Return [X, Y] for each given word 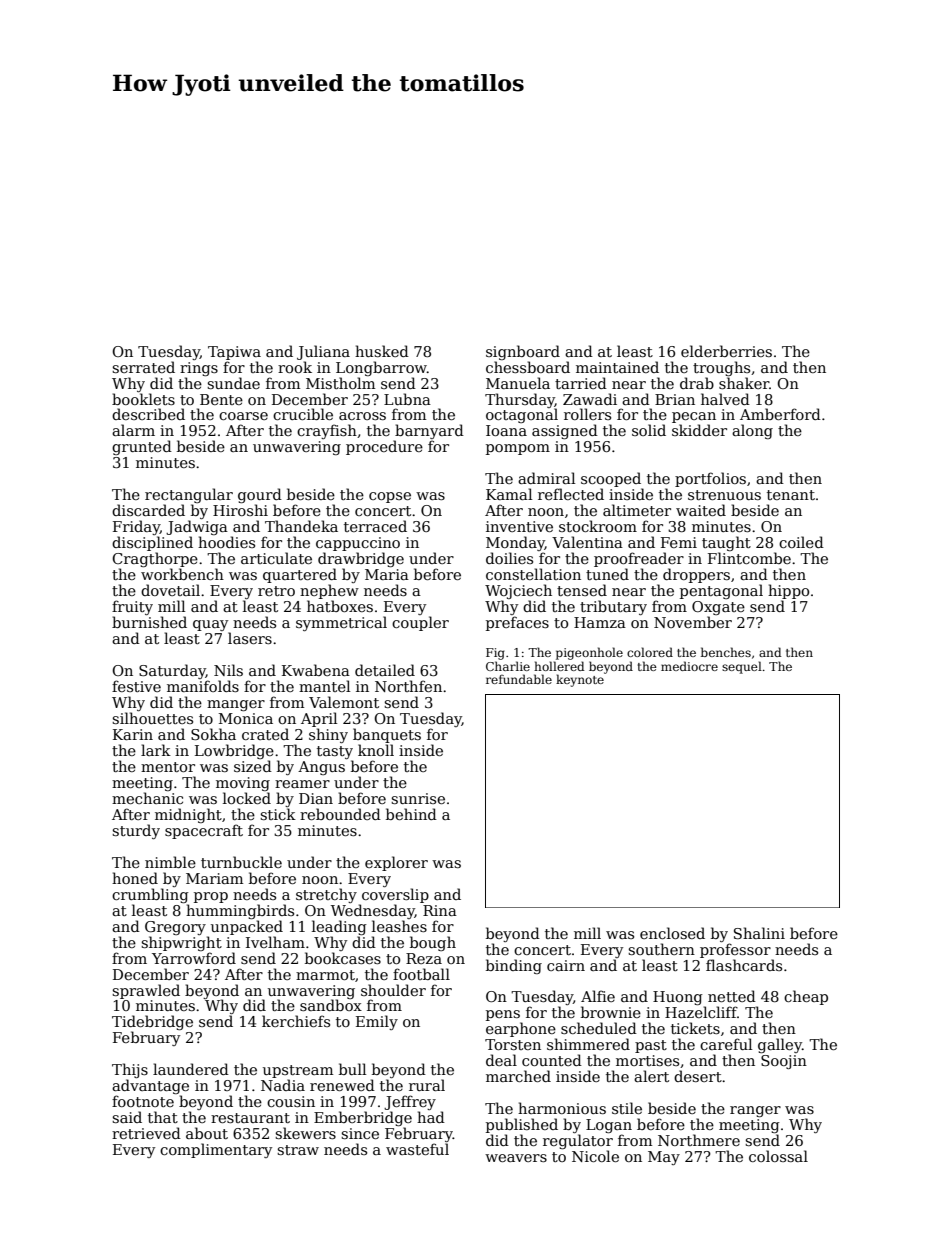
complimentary [216, 1150]
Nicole [595, 1156]
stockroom [598, 526]
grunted [142, 447]
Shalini [759, 933]
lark [156, 750]
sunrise [418, 798]
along [752, 431]
